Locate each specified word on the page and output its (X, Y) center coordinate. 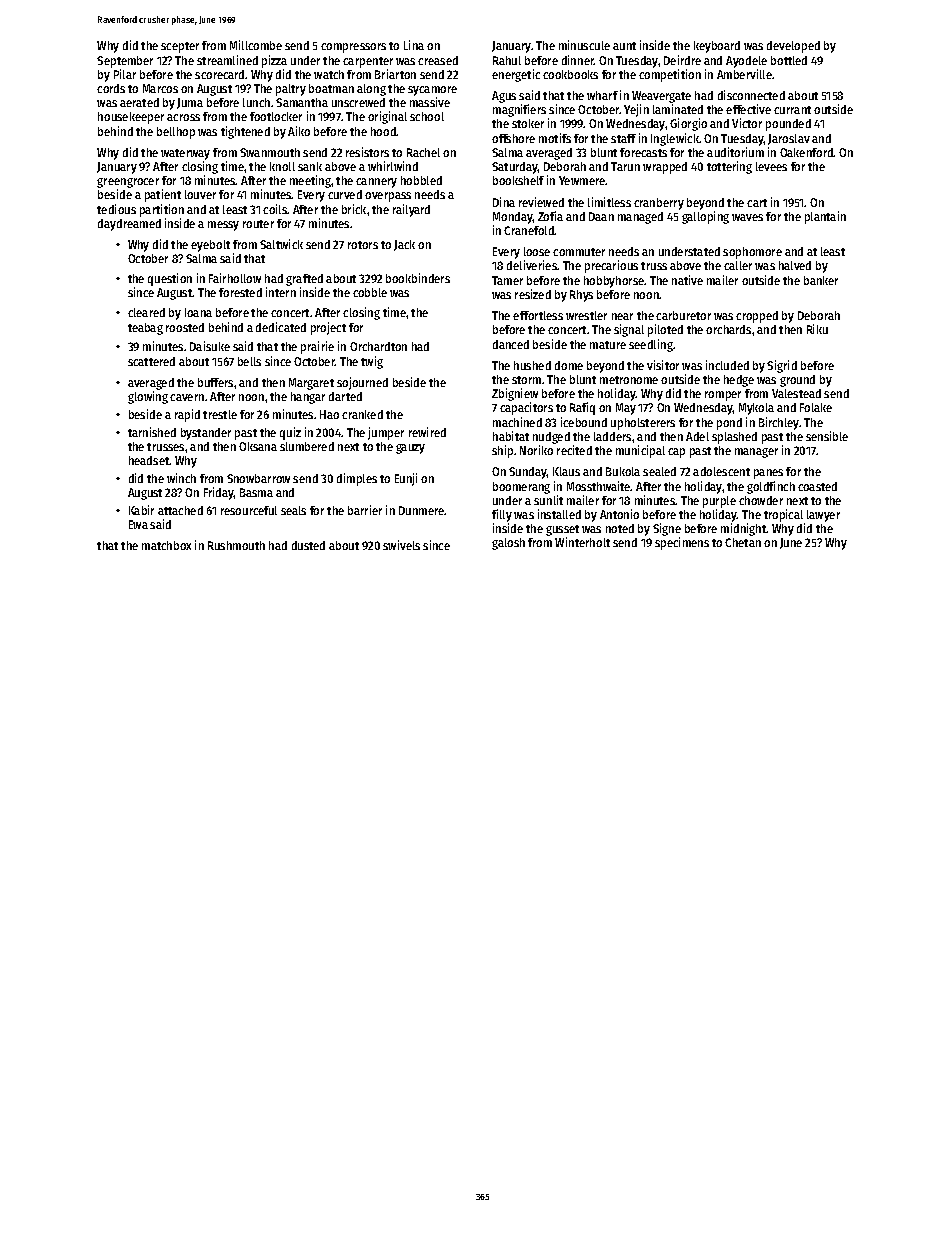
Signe (667, 529)
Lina (414, 45)
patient (163, 195)
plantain (825, 217)
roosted (185, 327)
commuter (579, 252)
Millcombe (256, 45)
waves (747, 217)
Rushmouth (236, 545)
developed (793, 47)
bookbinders (418, 278)
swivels (401, 545)
